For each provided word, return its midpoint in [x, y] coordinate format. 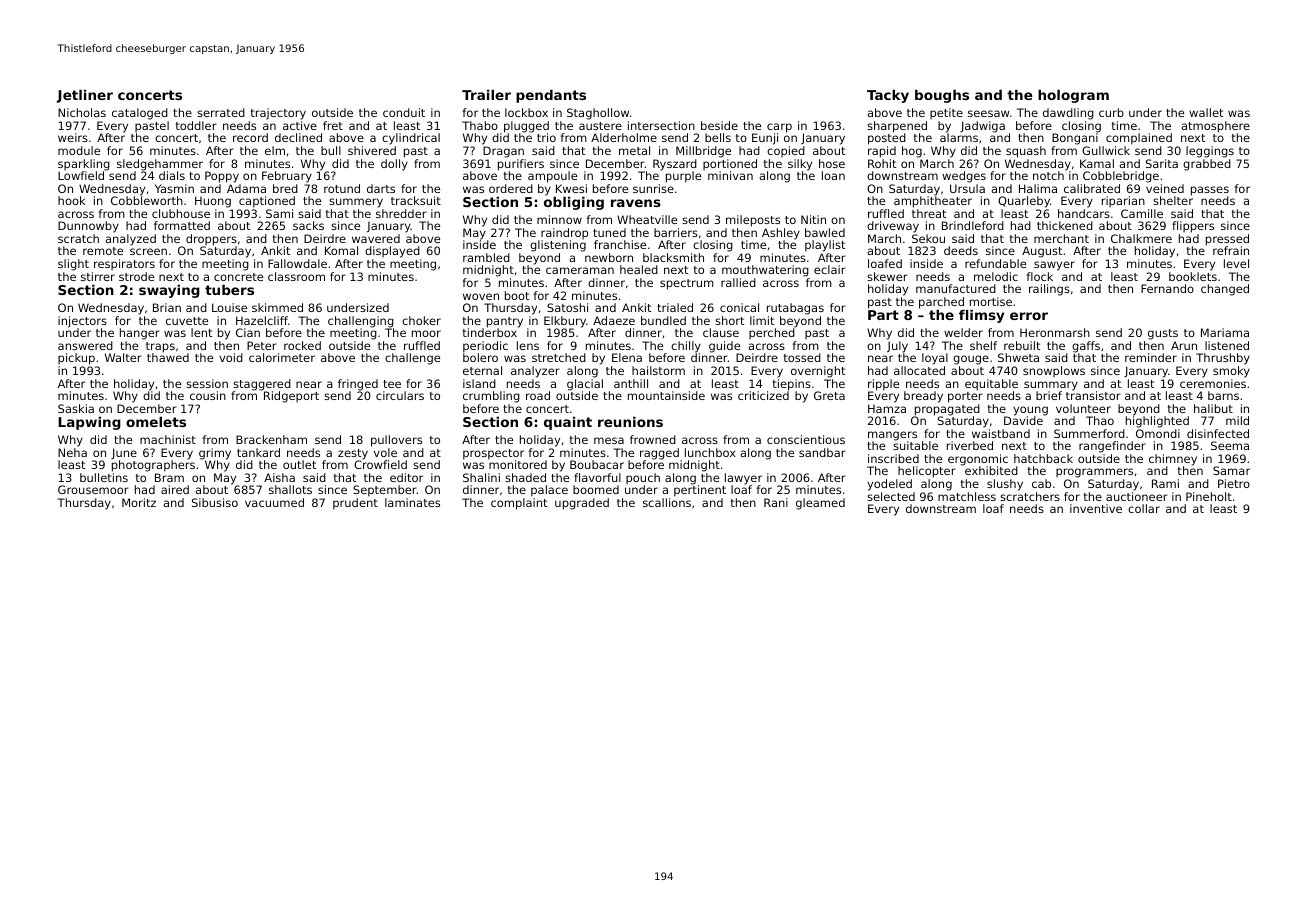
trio [546, 137]
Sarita [1162, 163]
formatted [182, 225]
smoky [1231, 372]
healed [639, 269]
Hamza [887, 408]
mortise [991, 301]
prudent [355, 504]
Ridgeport [291, 397]
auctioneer [1137, 496]
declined [298, 137]
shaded [525, 477]
